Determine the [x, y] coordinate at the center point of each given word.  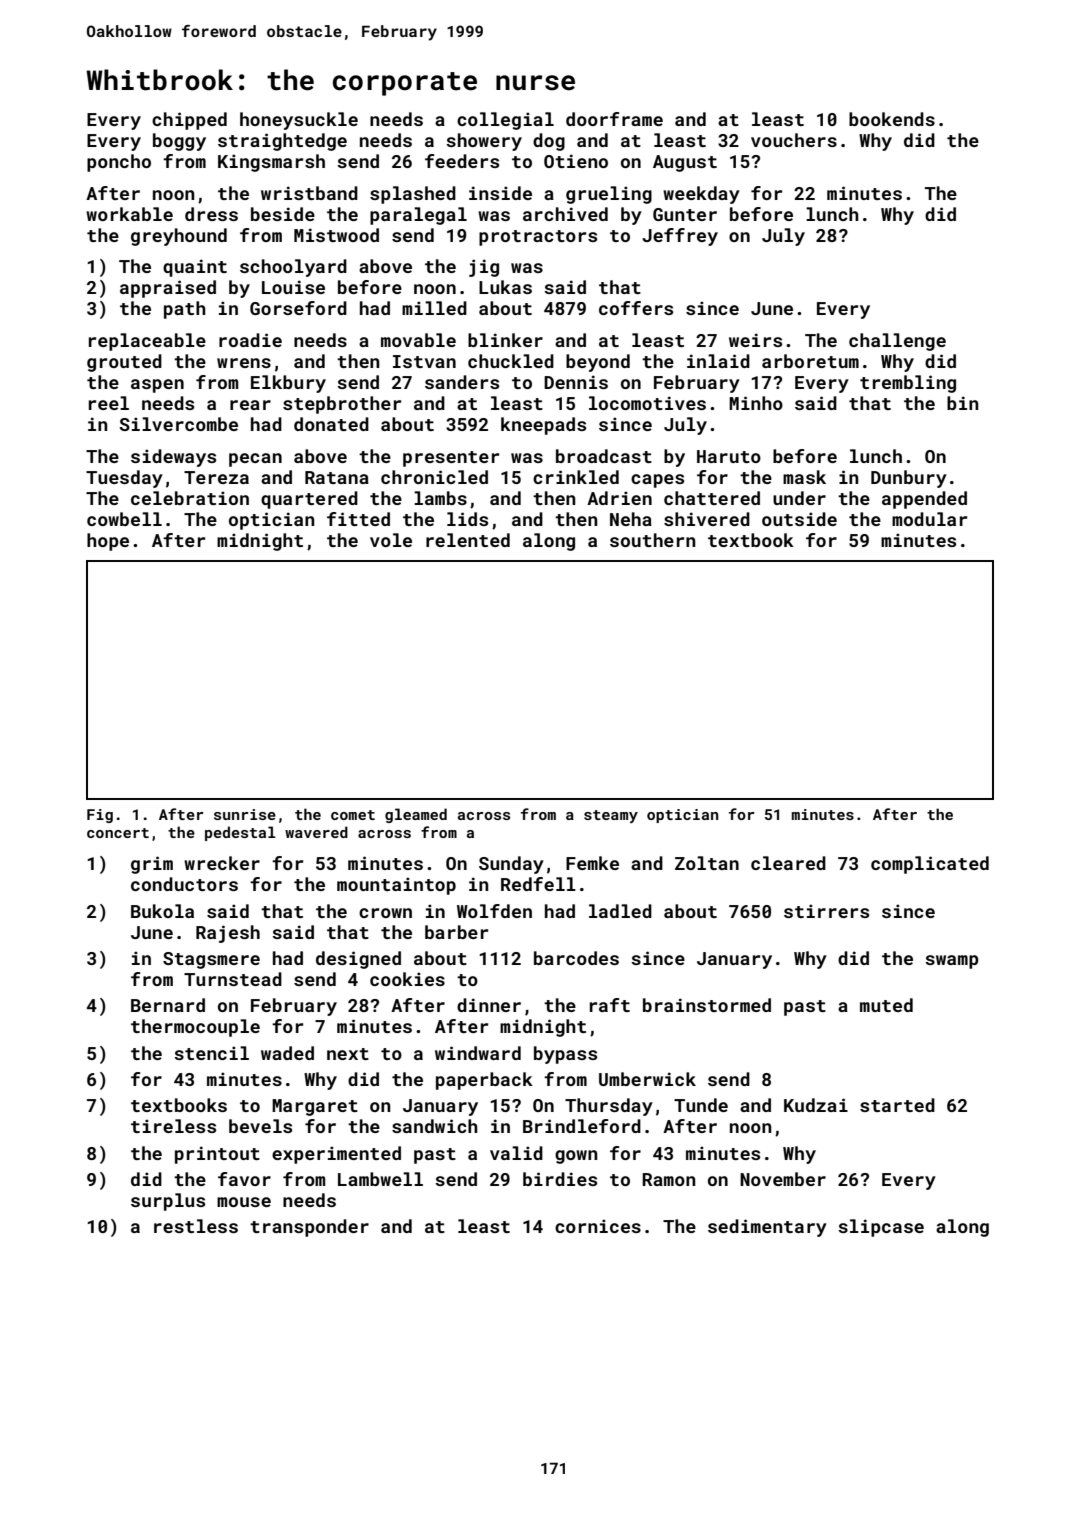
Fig [100, 816]
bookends [892, 119]
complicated [930, 865]
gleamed [416, 815]
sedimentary [767, 1228]
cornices [598, 1226]
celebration [190, 498]
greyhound [179, 237]
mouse [244, 1202]
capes [657, 481]
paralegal [418, 216]
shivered [707, 519]
